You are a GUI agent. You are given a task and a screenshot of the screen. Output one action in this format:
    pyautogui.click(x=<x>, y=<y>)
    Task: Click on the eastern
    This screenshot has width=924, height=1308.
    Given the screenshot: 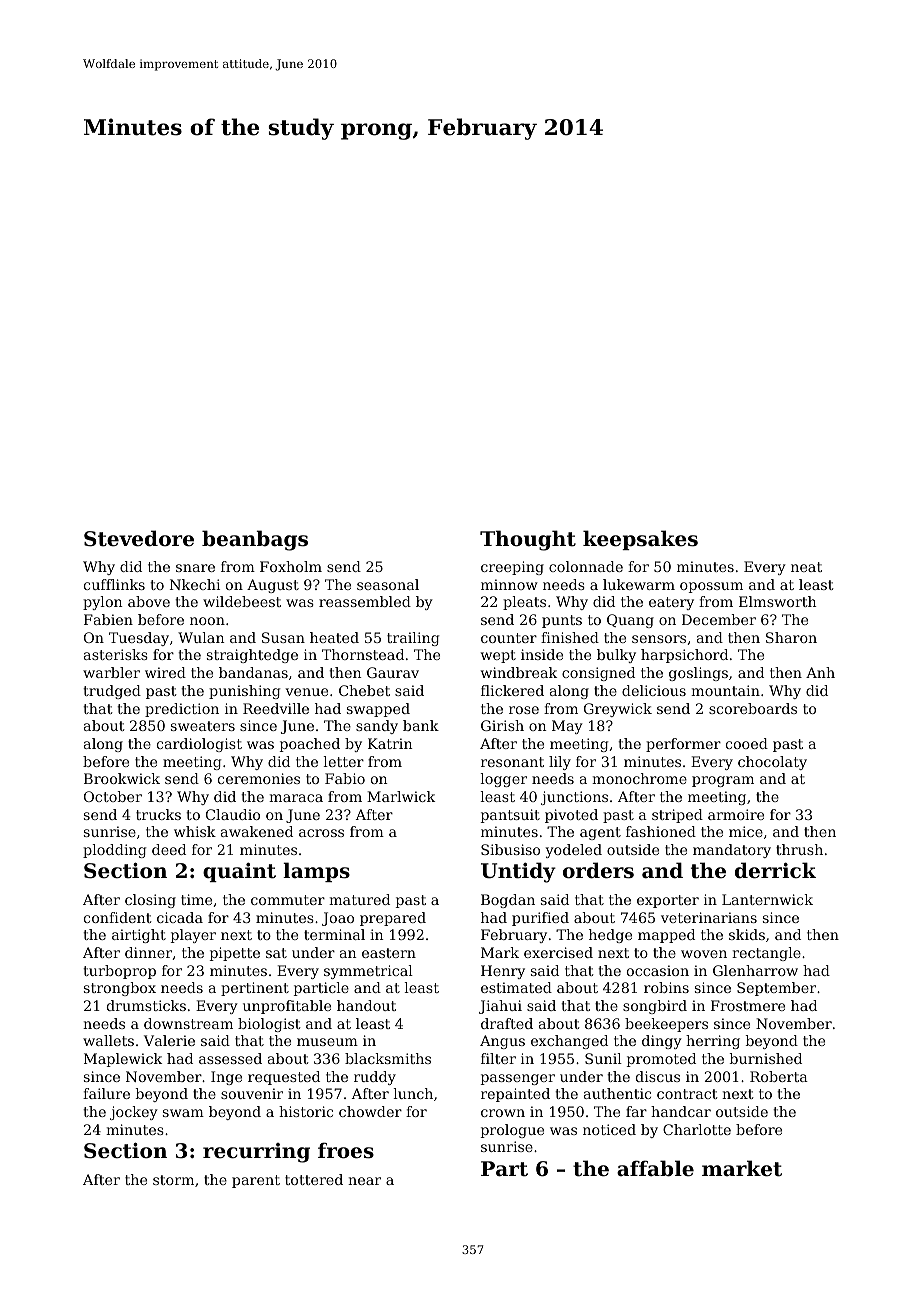 What is the action you would take?
    pyautogui.click(x=389, y=953)
